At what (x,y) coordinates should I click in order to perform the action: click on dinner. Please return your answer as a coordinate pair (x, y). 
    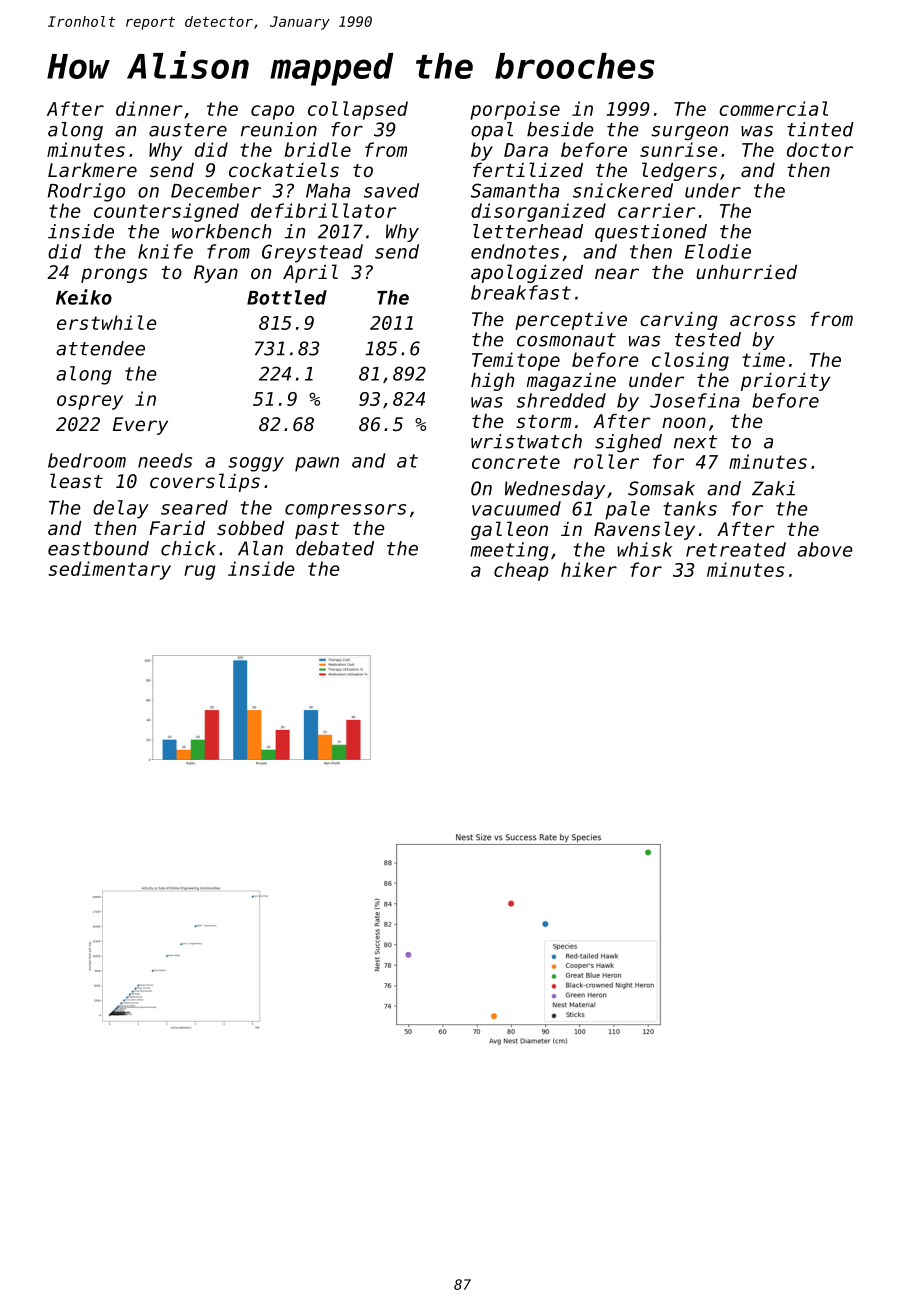
    Looking at the image, I should click on (149, 108).
